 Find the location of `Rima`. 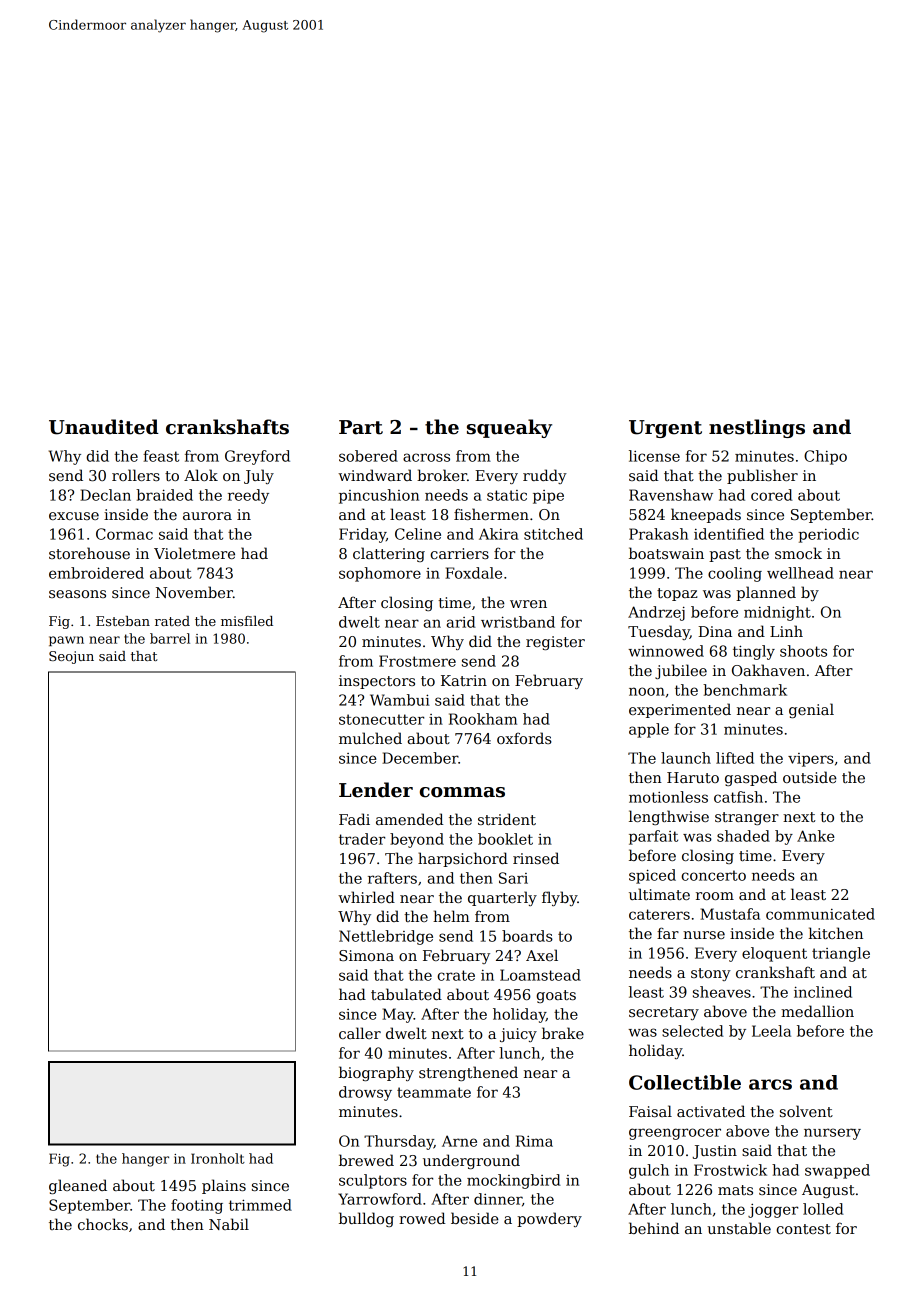

Rima is located at coordinates (534, 1141).
